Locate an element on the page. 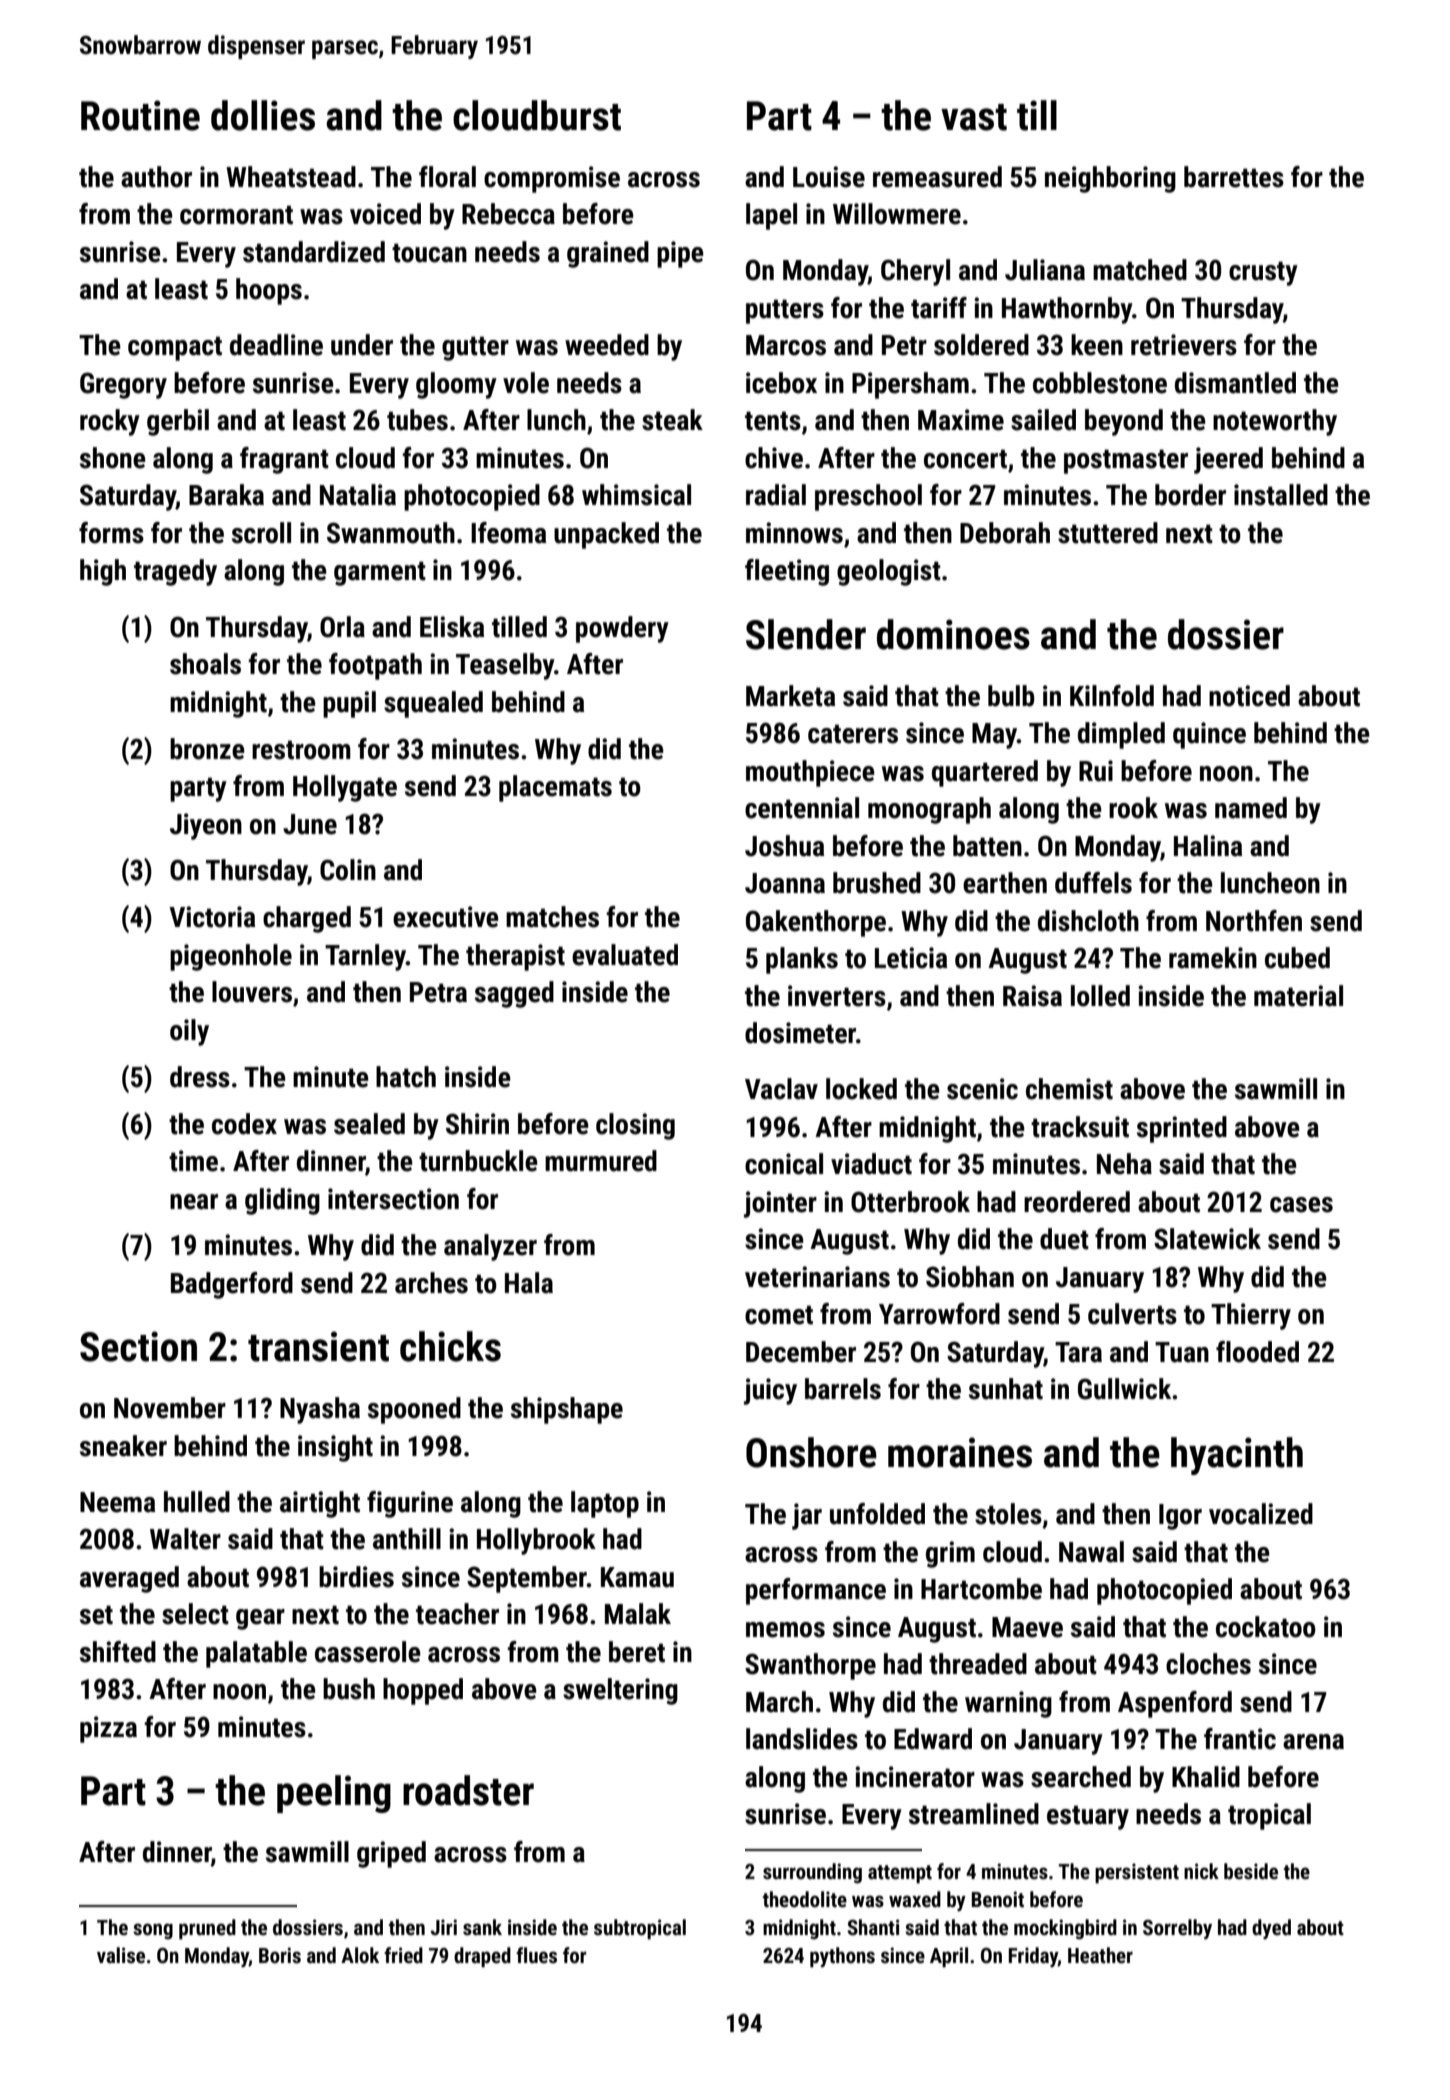 This image has height=2100, width=1450. Nawal is located at coordinates (1091, 1552).
